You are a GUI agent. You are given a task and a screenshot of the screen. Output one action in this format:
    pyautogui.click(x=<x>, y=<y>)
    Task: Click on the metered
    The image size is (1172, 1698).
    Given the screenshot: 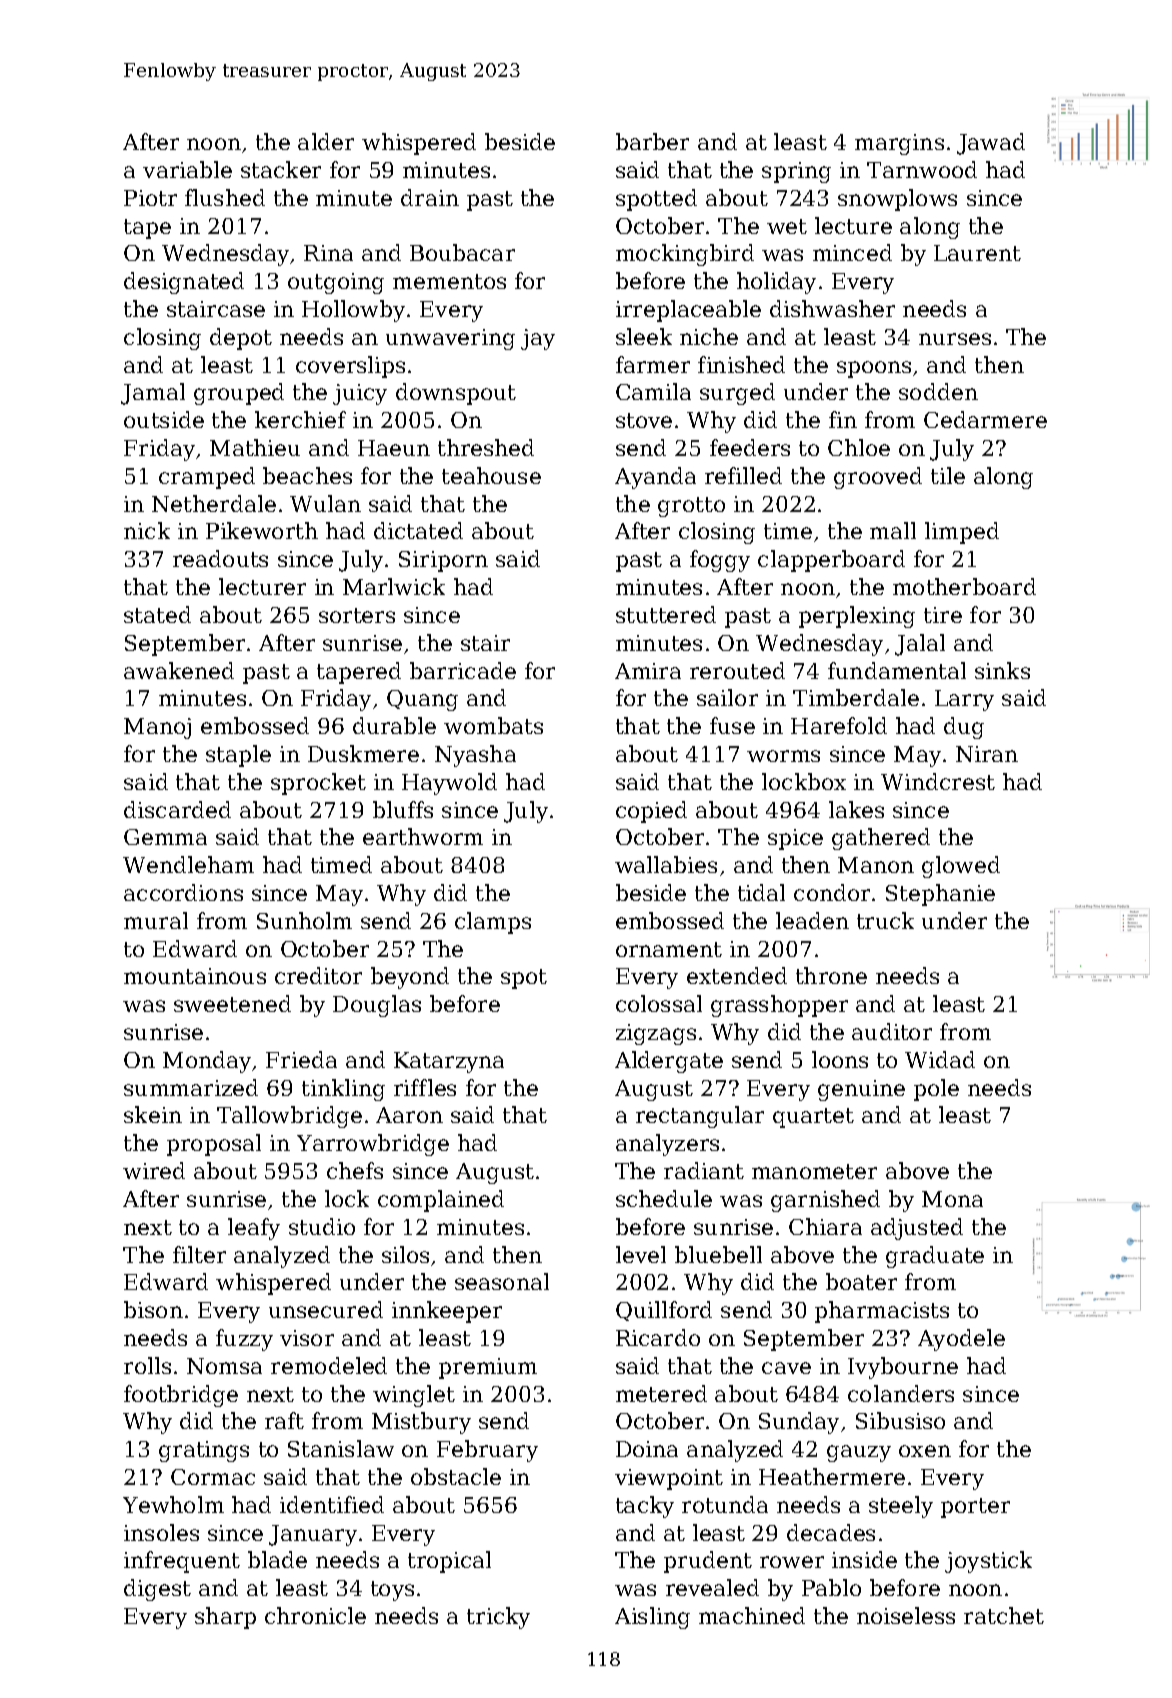 What is the action you would take?
    pyautogui.click(x=661, y=1393)
